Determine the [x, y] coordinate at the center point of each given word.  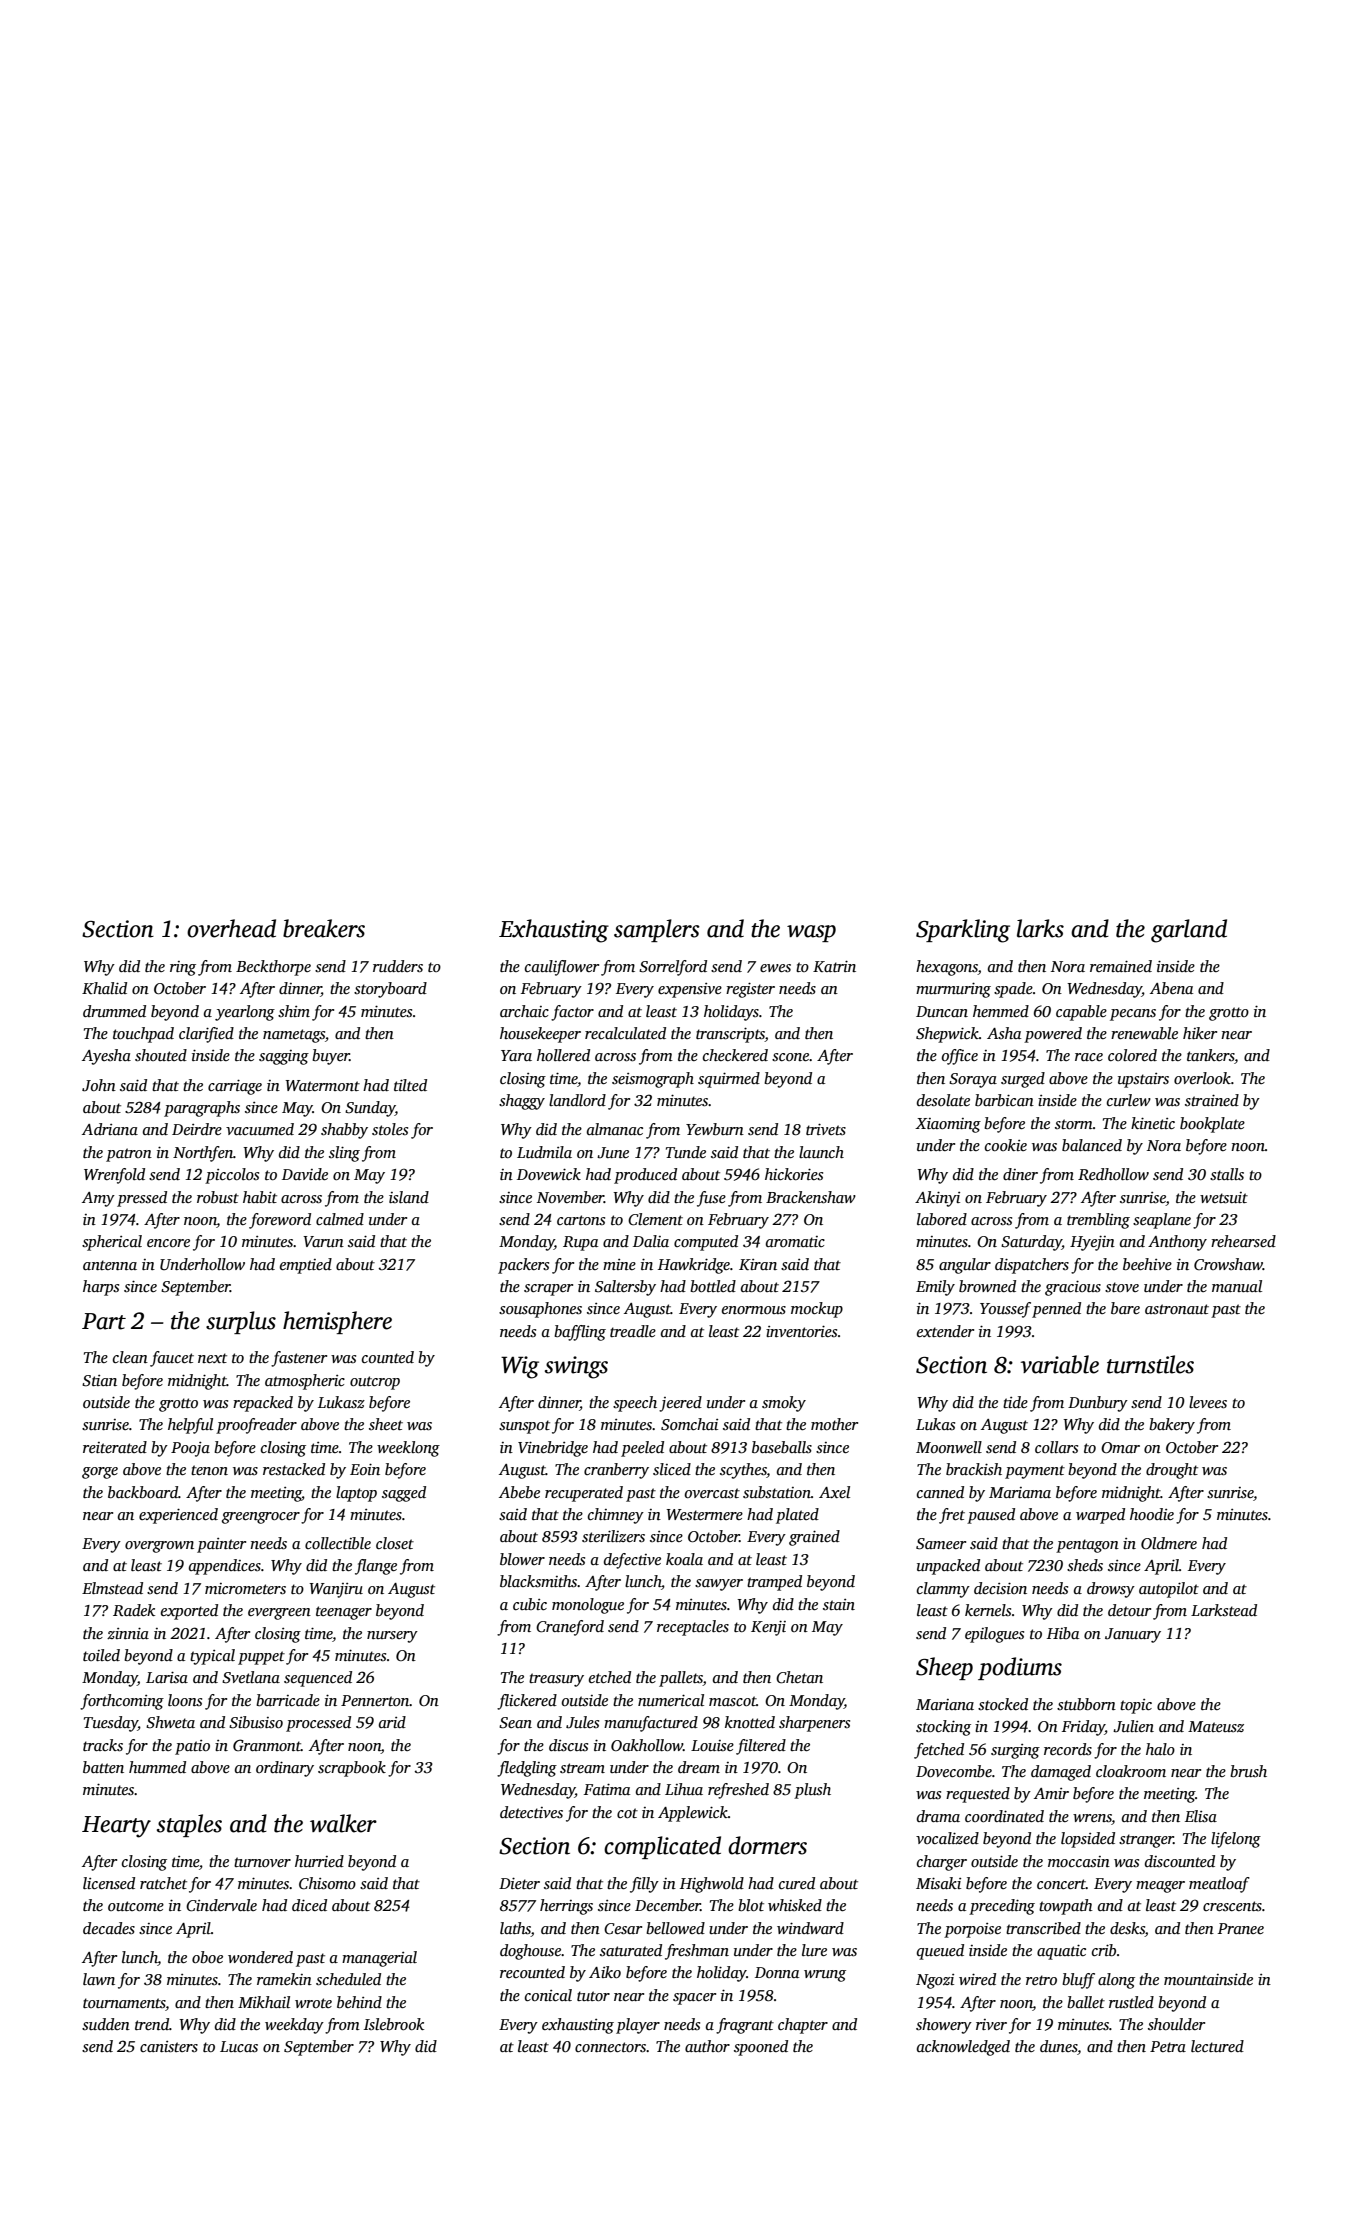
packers [523, 1266]
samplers [657, 930]
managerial [379, 1959]
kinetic [1153, 1123]
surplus [241, 1322]
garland [1189, 931]
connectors [610, 2047]
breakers [324, 928]
